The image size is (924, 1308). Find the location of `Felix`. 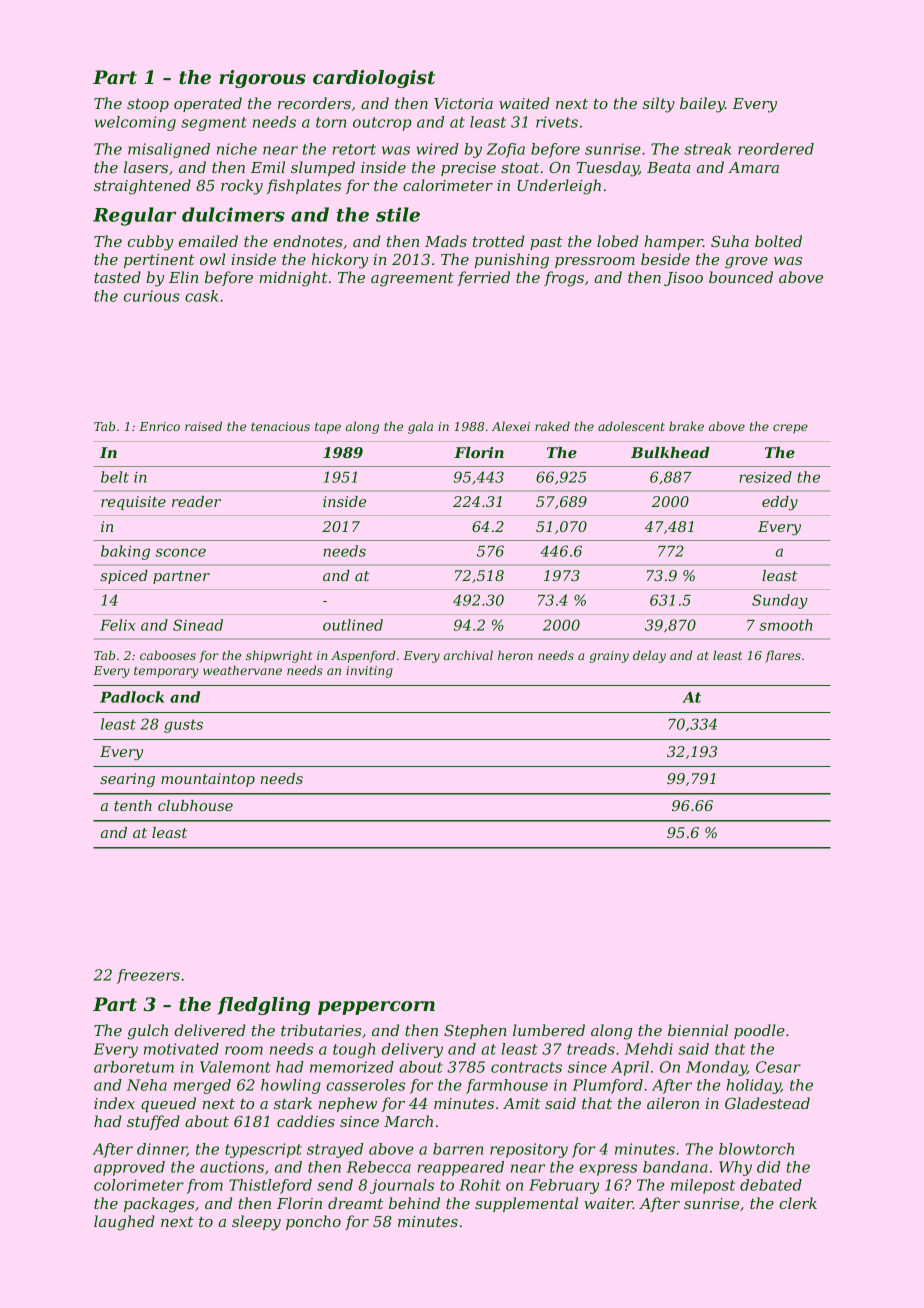

Felix is located at coordinates (117, 625).
